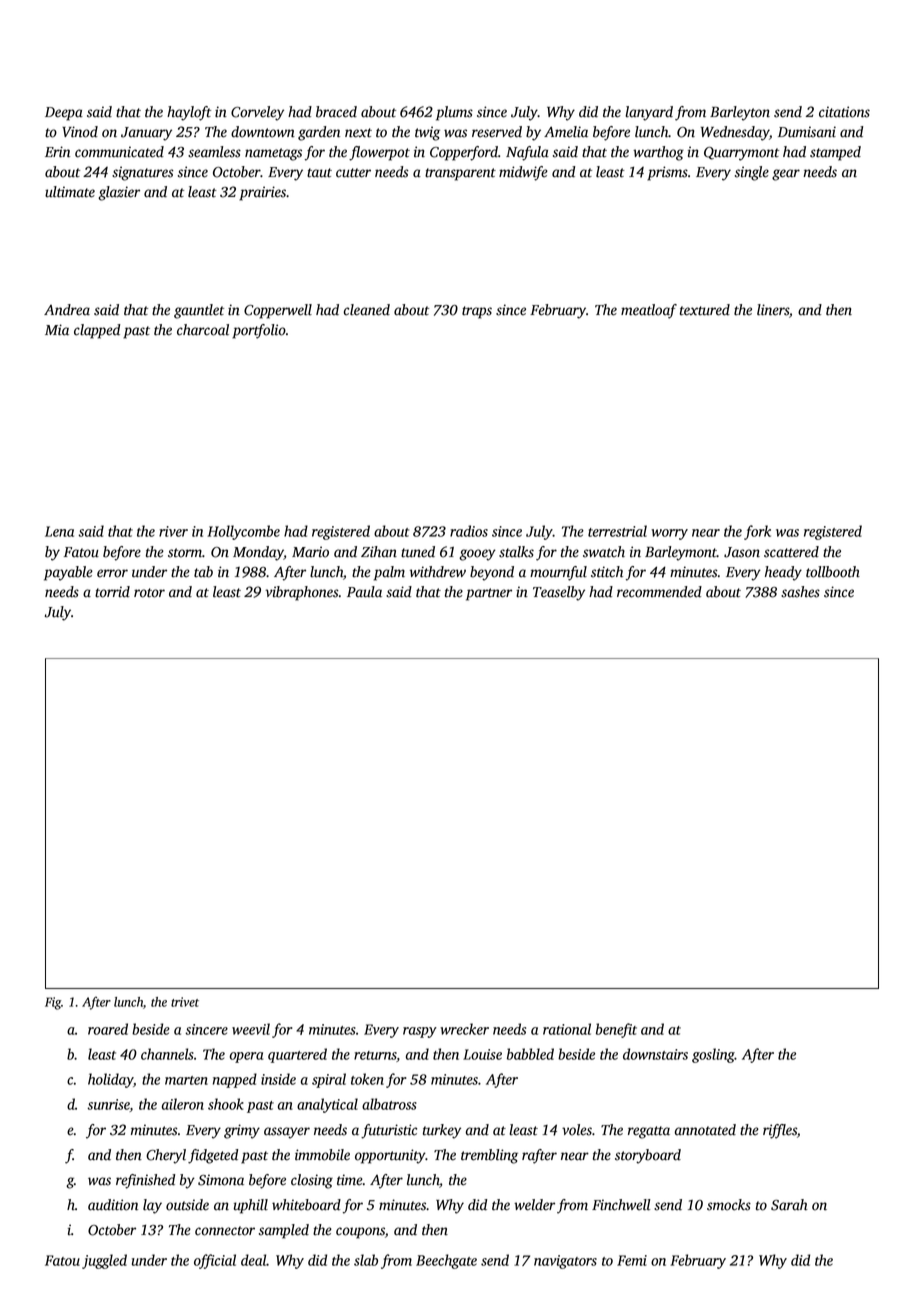 Image resolution: width=924 pixels, height=1308 pixels. I want to click on benefit, so click(616, 1030).
